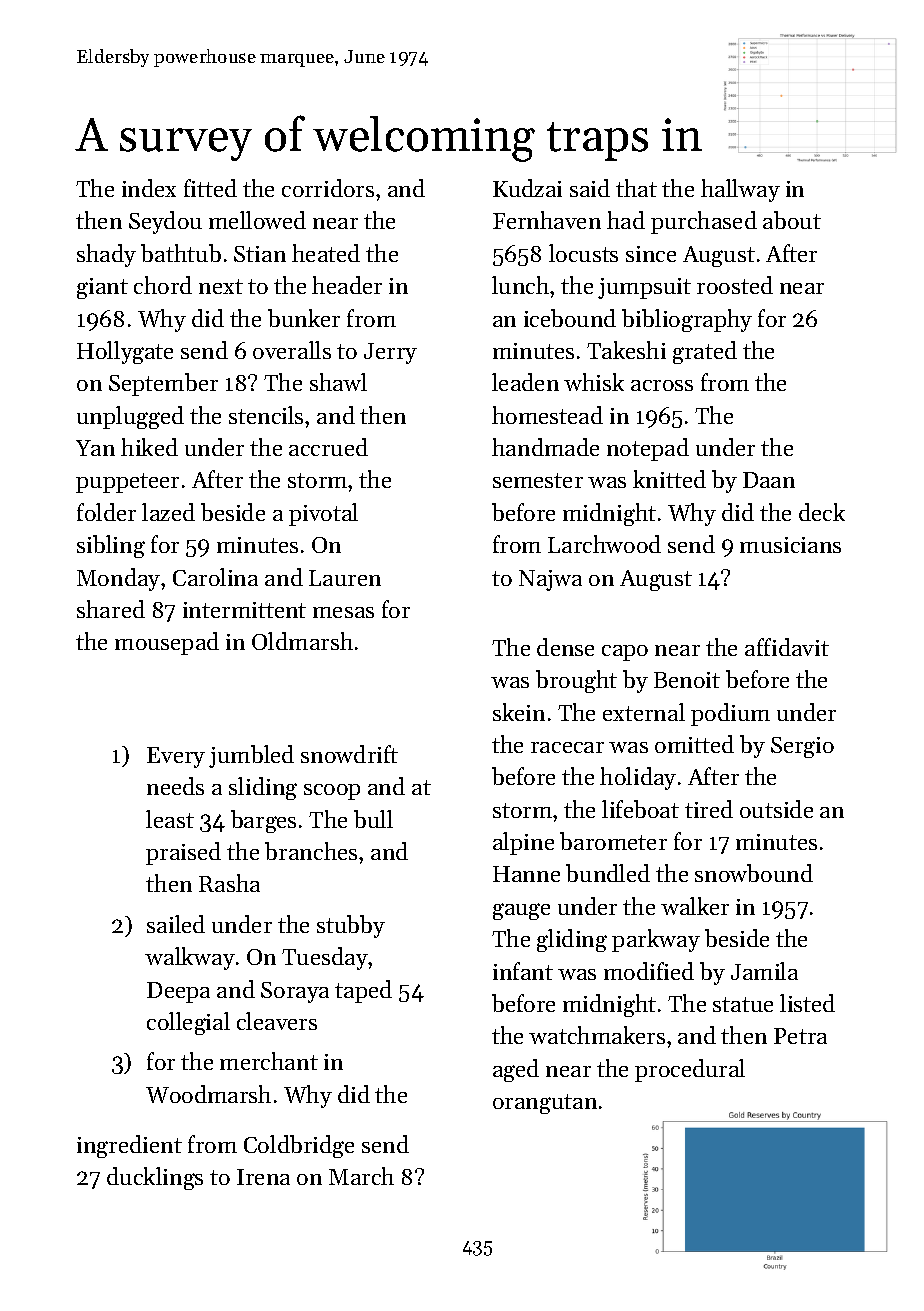 This screenshot has height=1311, width=924. What do you see at coordinates (545, 1104) in the screenshot?
I see `orangutan` at bounding box center [545, 1104].
